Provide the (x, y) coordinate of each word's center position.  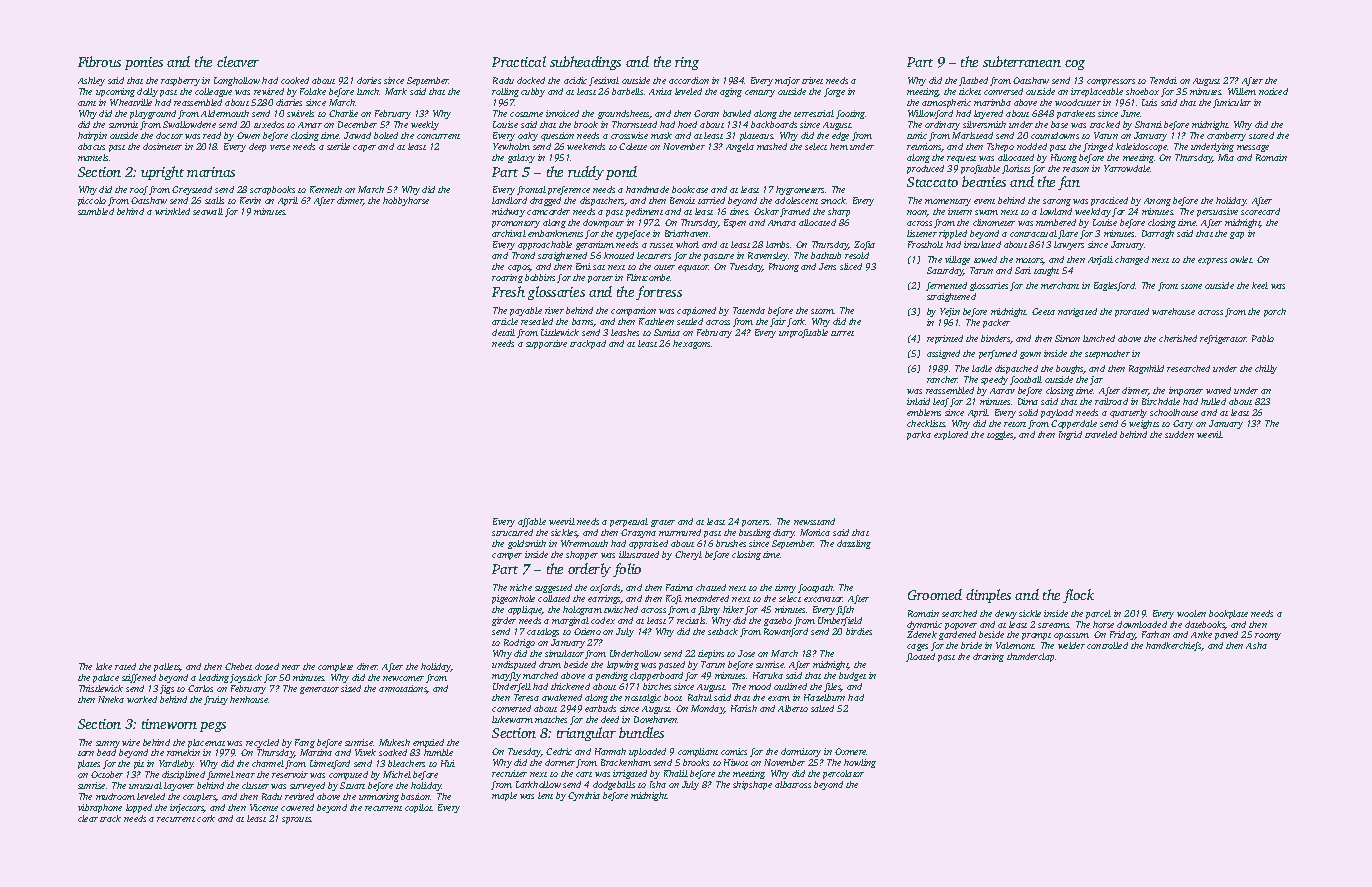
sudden (1179, 434)
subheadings (585, 63)
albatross (793, 784)
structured (512, 532)
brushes (731, 543)
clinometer (994, 222)
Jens (827, 266)
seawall (208, 211)
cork (206, 818)
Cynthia (584, 796)
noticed (1273, 91)
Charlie (343, 113)
